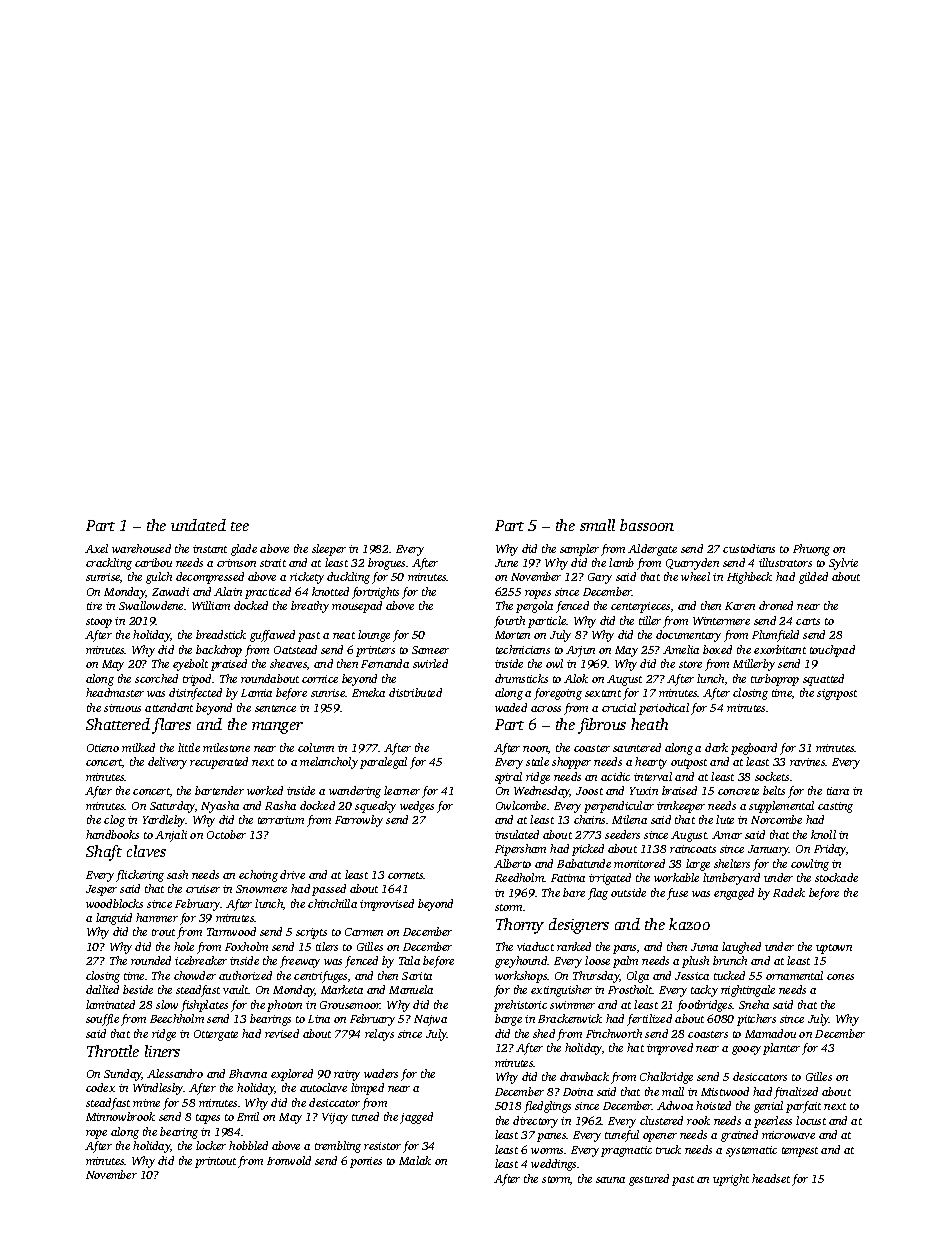  I want to click on Shaft, so click(104, 853).
